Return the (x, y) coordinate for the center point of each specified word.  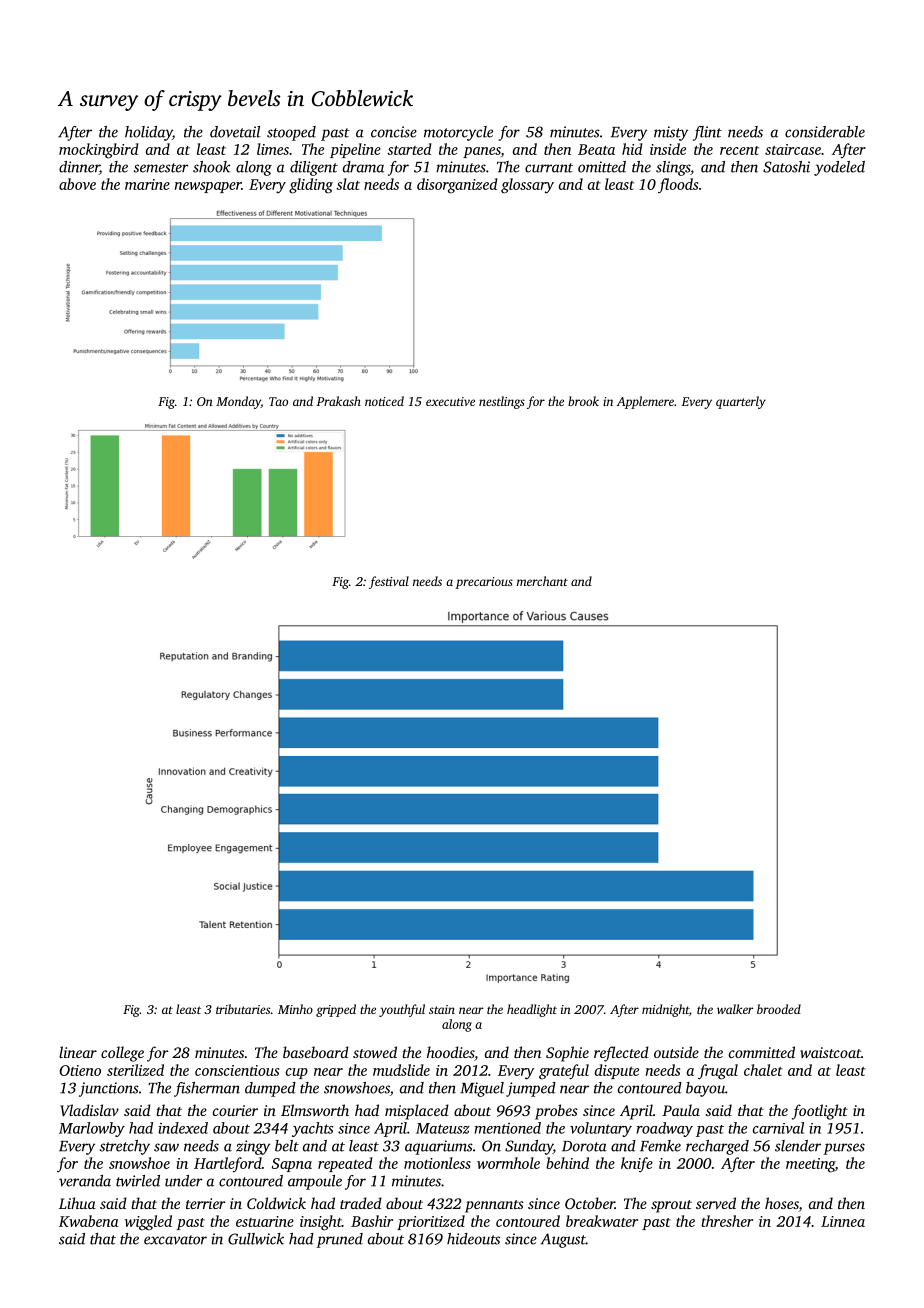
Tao (278, 401)
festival (389, 582)
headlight (532, 1010)
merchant (542, 581)
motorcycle (458, 133)
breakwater (602, 1221)
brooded (779, 1009)
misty (671, 133)
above (77, 184)
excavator (175, 1240)
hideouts (473, 1239)
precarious (484, 583)
